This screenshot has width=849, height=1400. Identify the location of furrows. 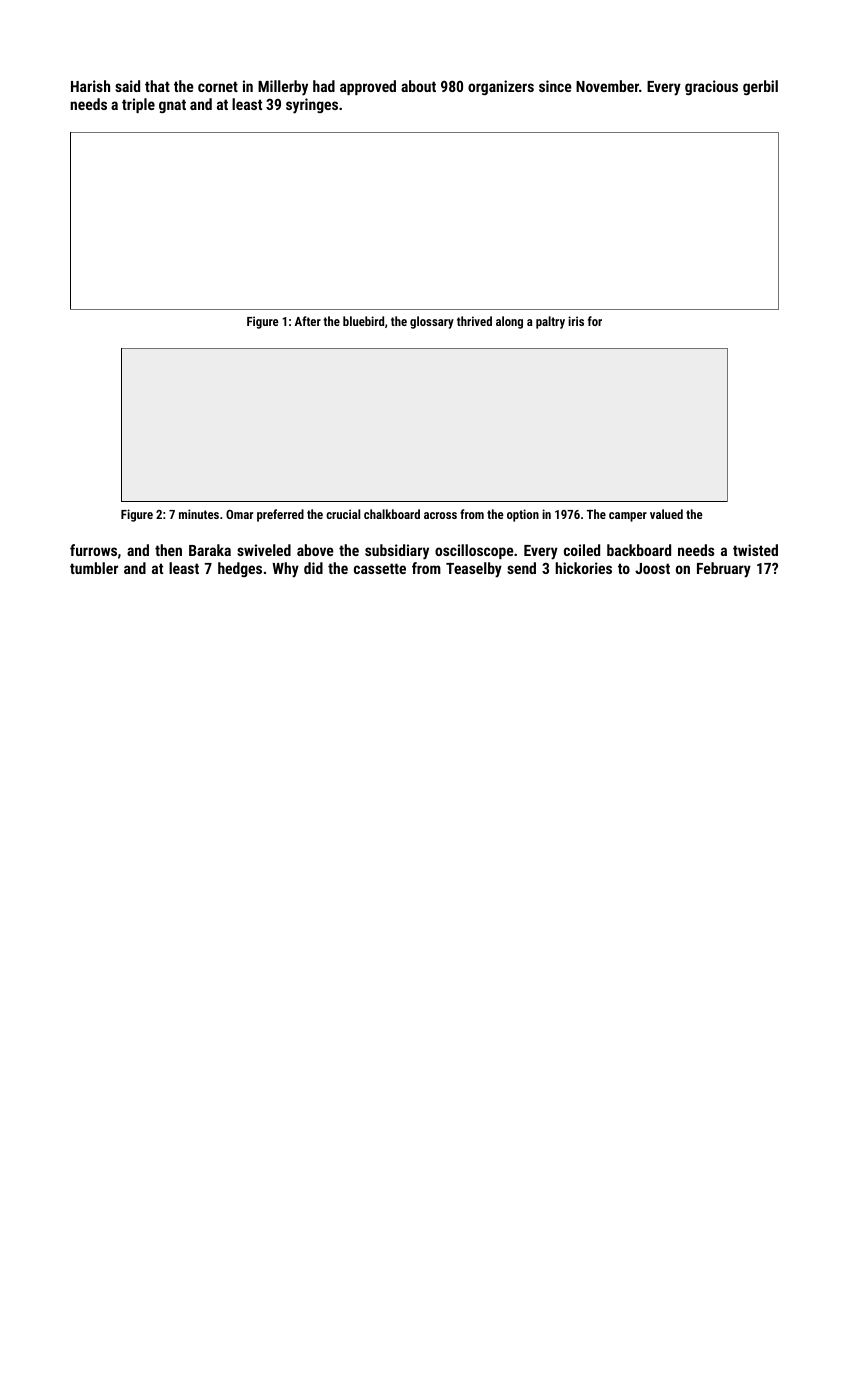
(93, 550).
